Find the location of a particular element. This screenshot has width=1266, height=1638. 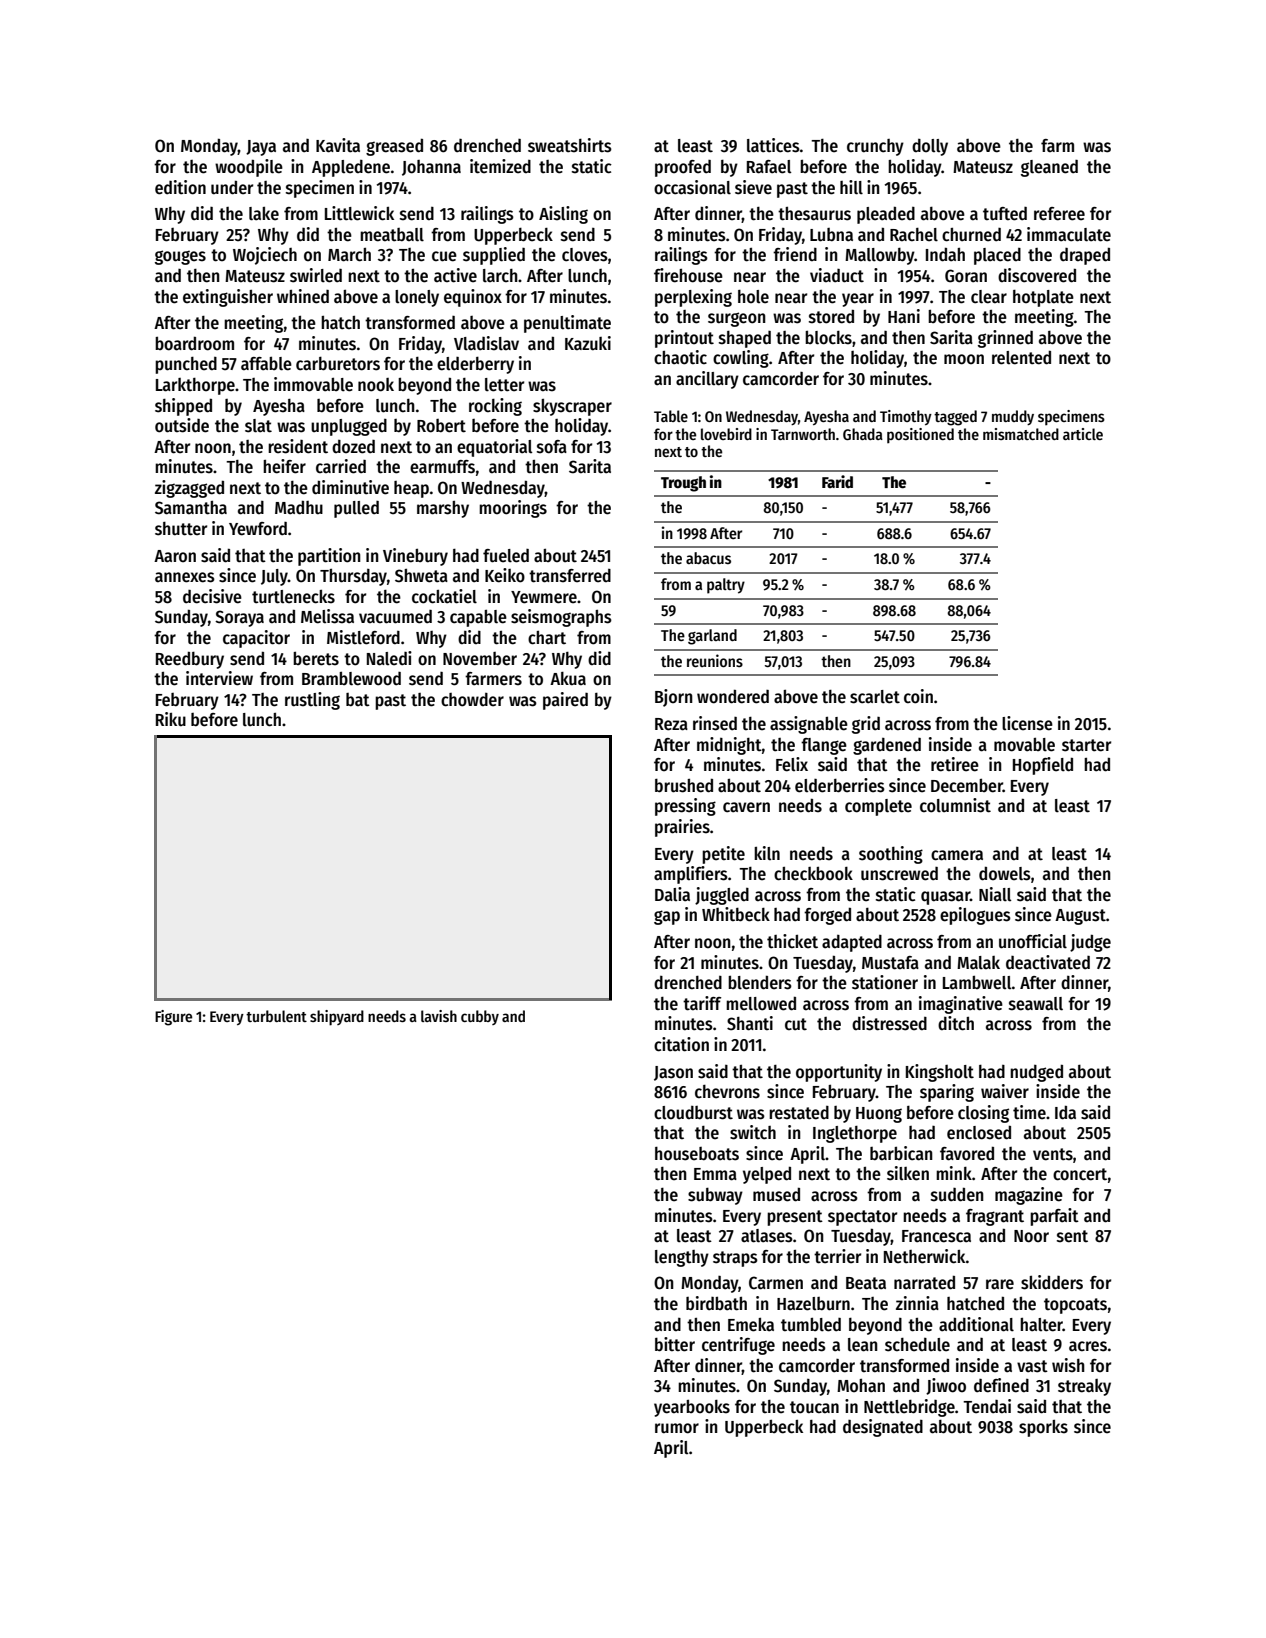

toucan is located at coordinates (814, 1407).
